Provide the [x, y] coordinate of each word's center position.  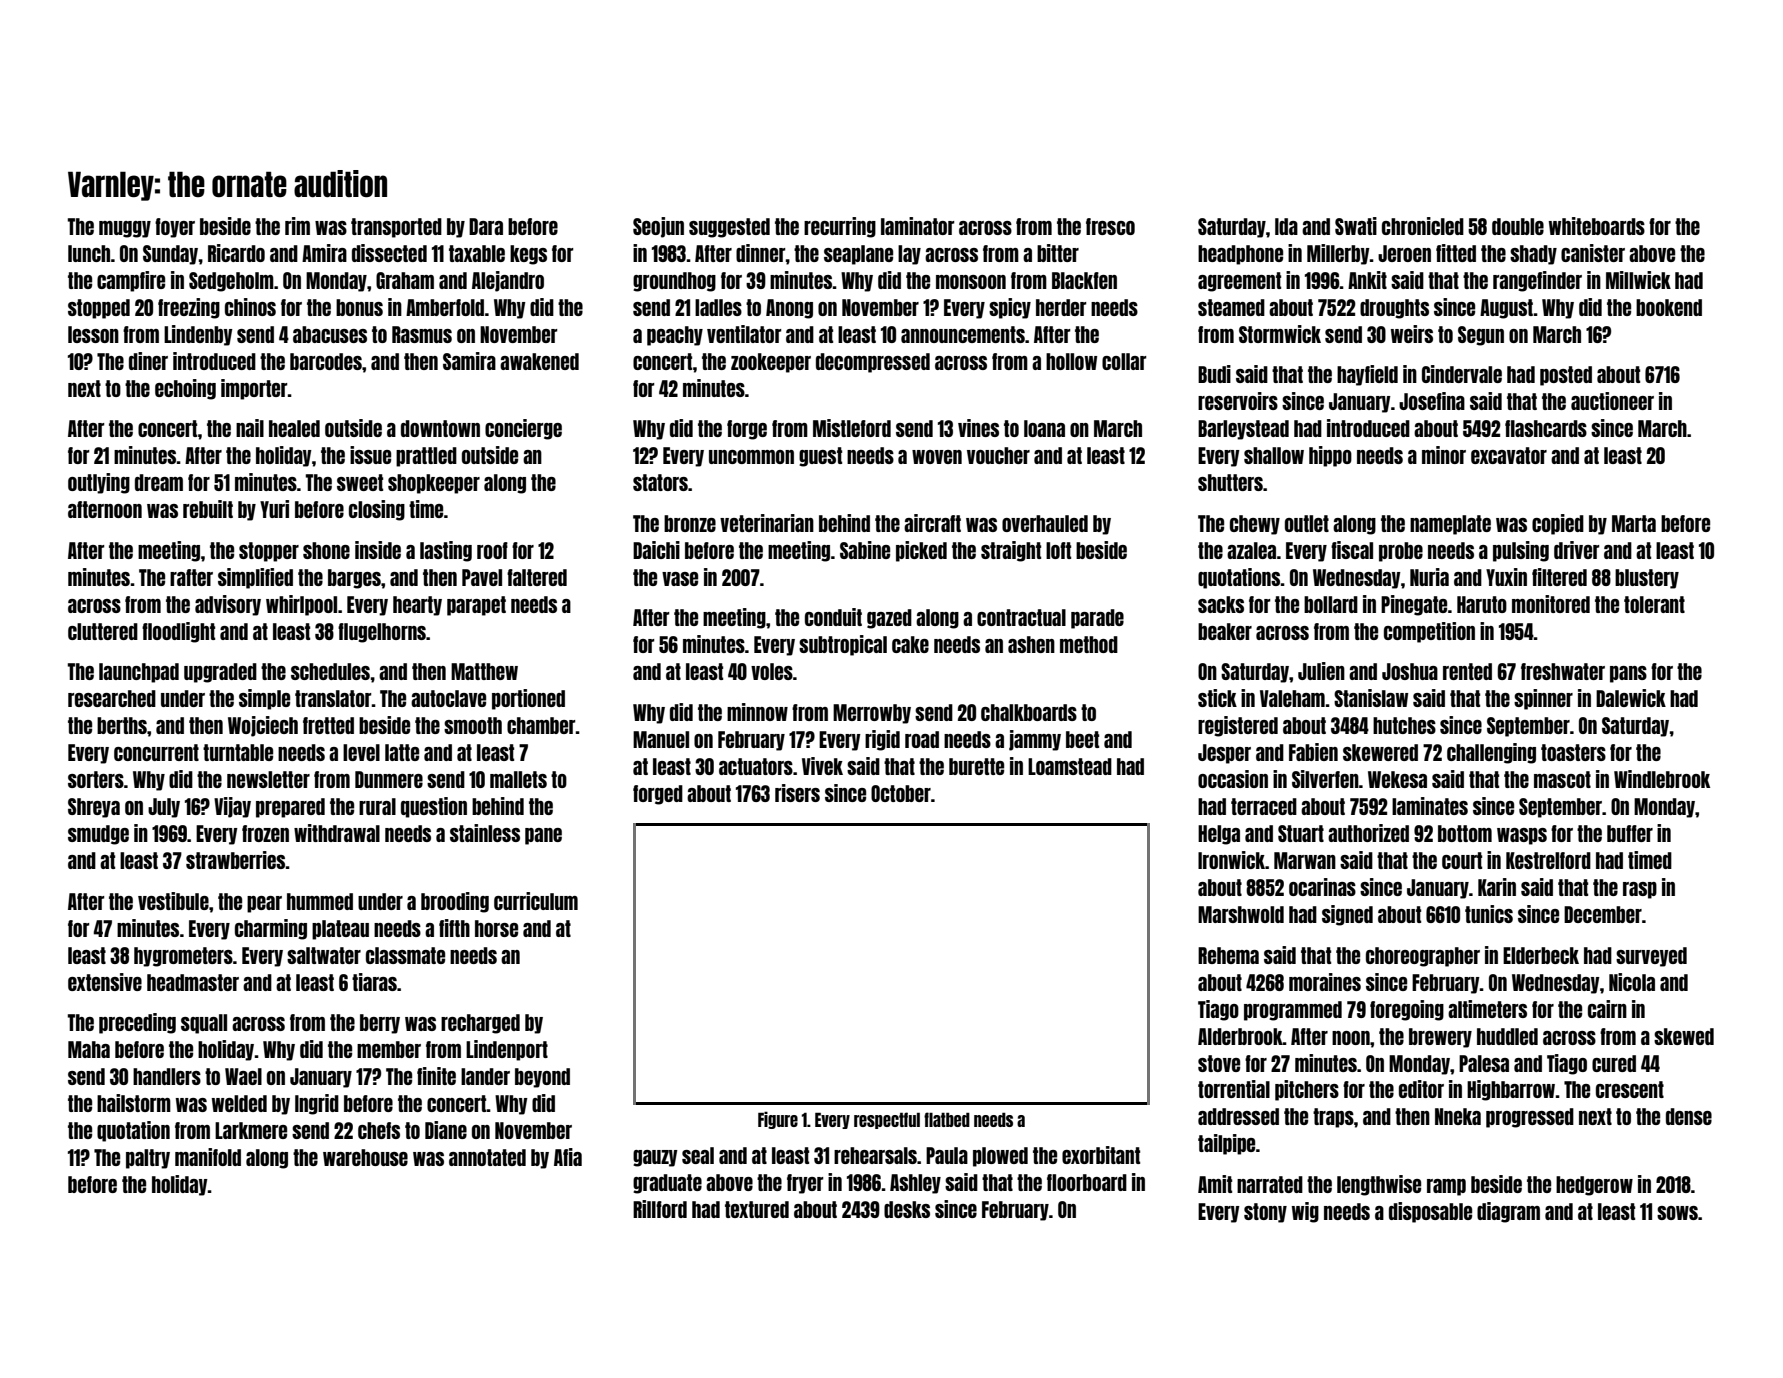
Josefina [1432, 401]
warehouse [365, 1157]
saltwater [324, 955]
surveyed [1651, 957]
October [901, 793]
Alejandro [508, 281]
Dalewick [1631, 698]
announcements [963, 334]
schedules [330, 671]
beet [1082, 739]
